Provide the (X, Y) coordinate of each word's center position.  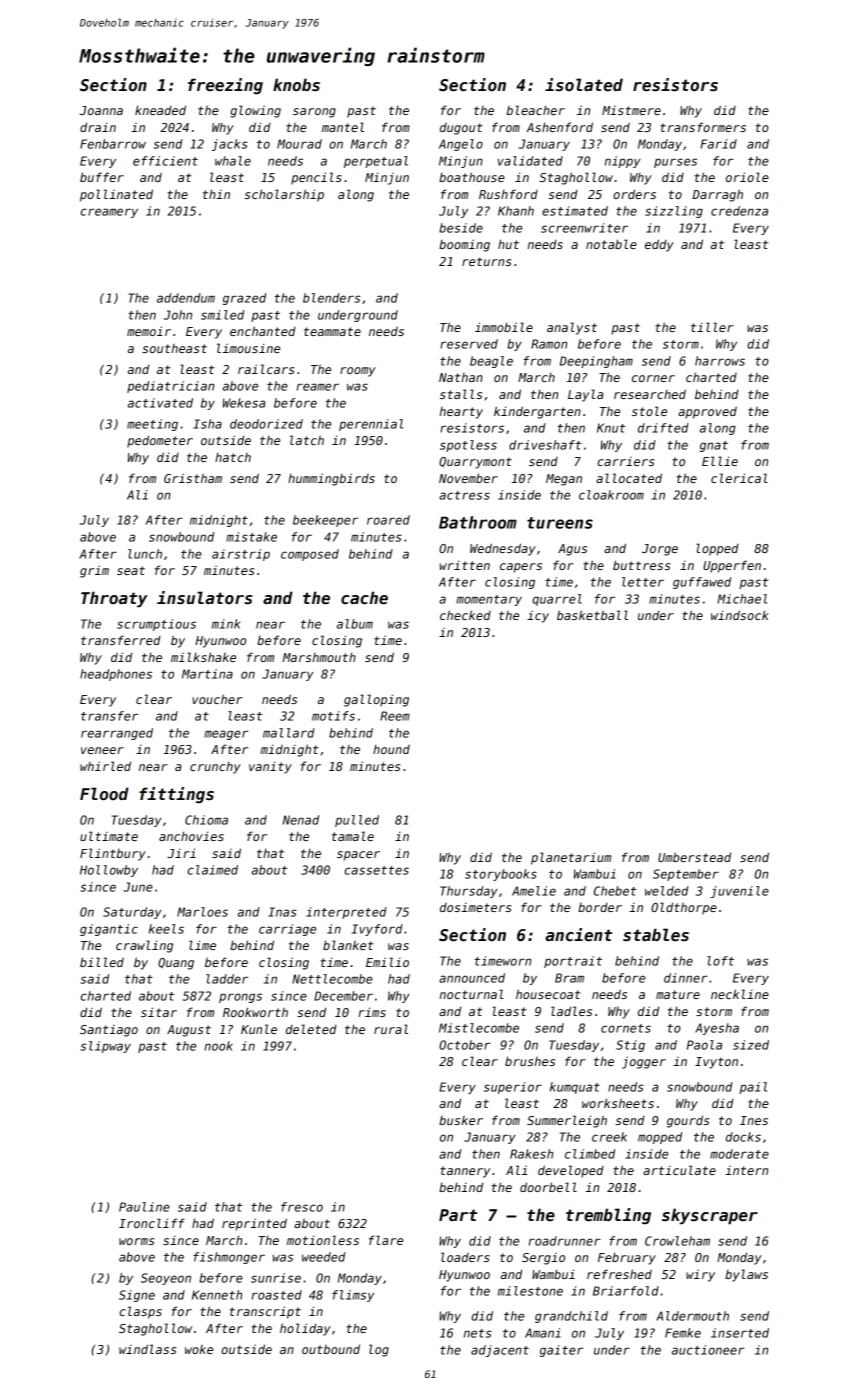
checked (465, 615)
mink (226, 624)
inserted (740, 1333)
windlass (147, 1349)
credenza (739, 211)
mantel (343, 127)
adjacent (500, 1351)
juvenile (739, 892)
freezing (225, 86)
